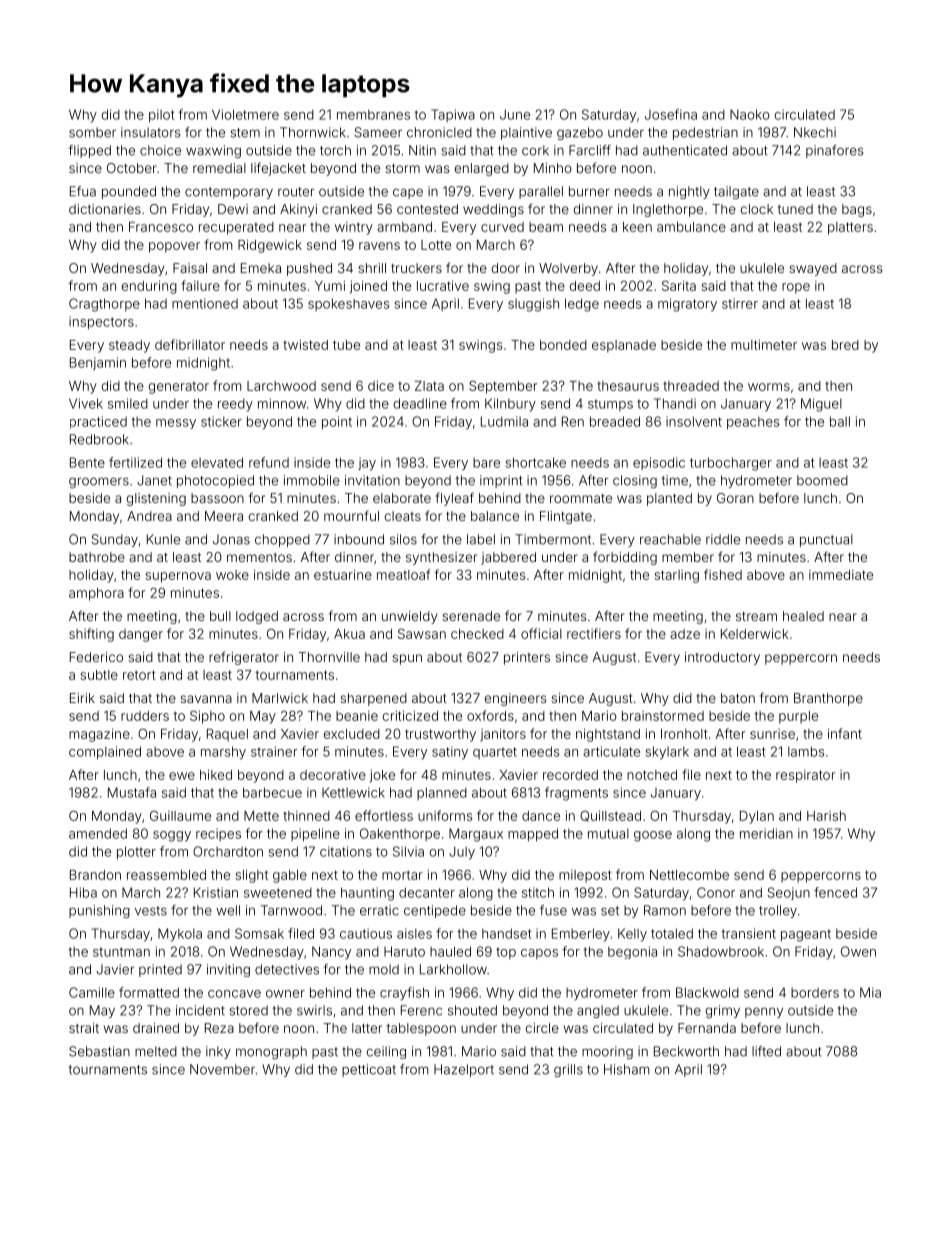 The width and height of the screenshot is (952, 1233). Describe the element at coordinates (515, 699) in the screenshot. I see `engineers` at that location.
